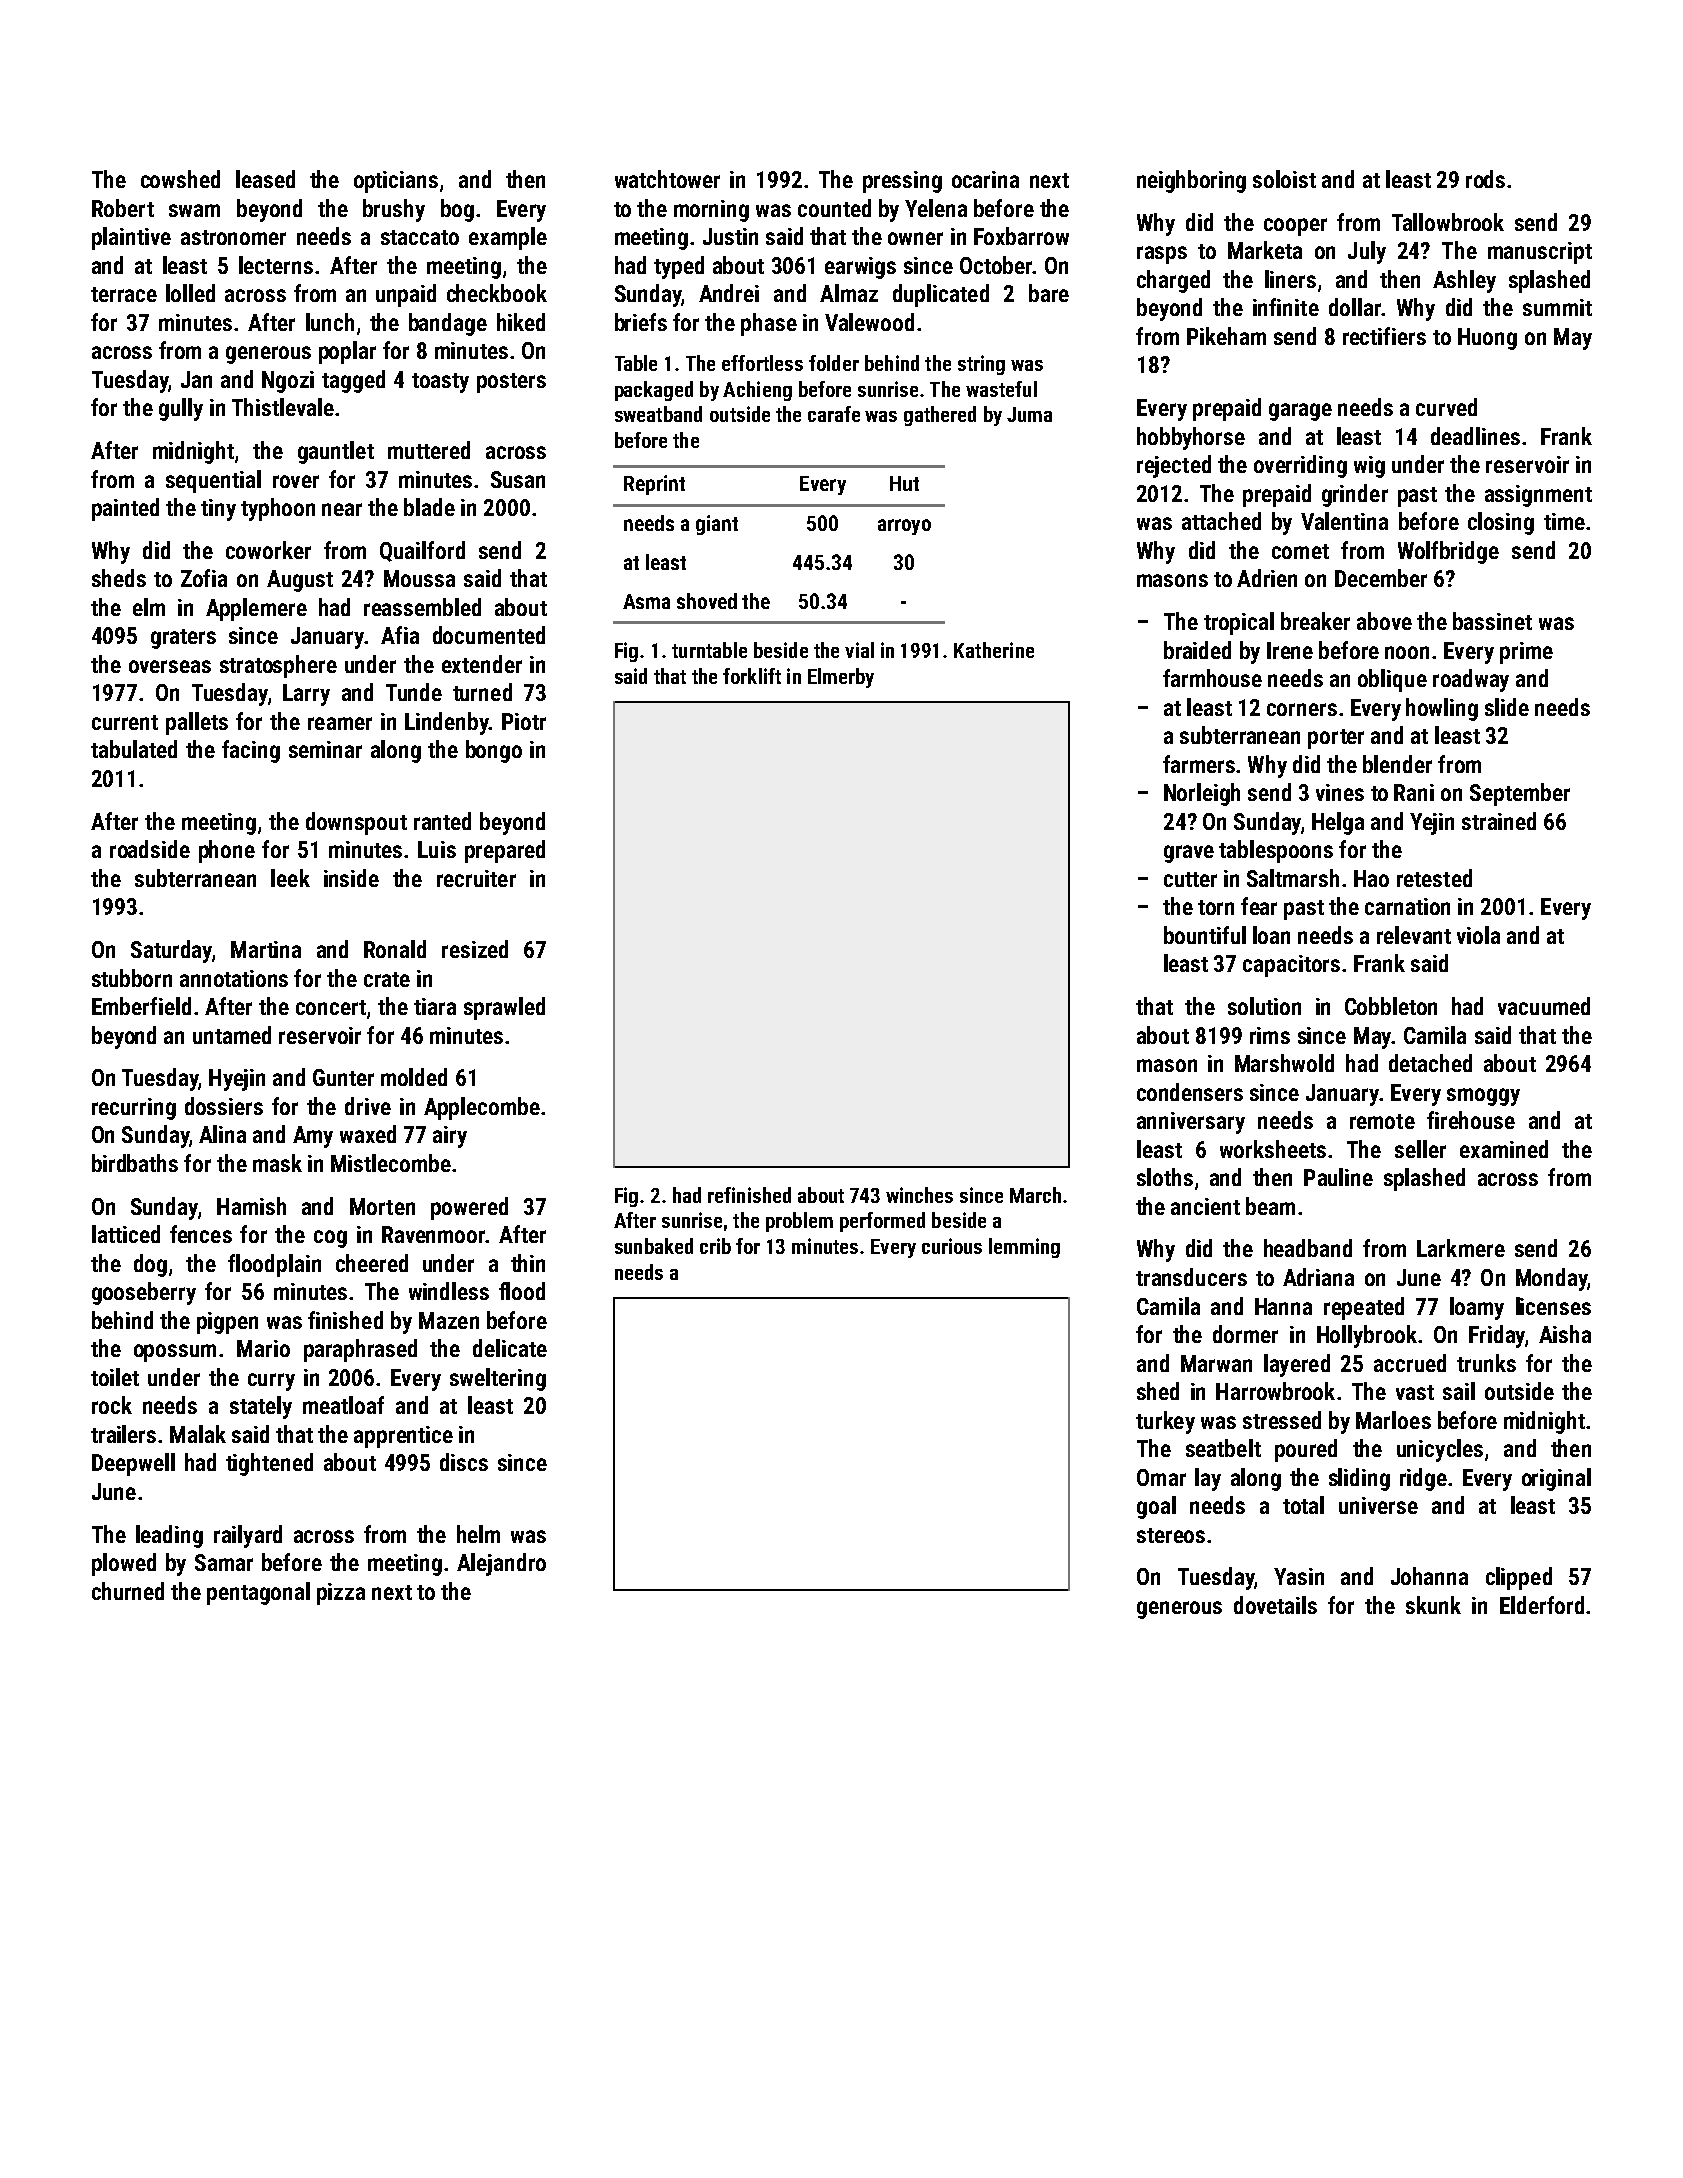 The height and width of the page is (2178, 1683). Describe the element at coordinates (449, 1291) in the page. I see `windless` at that location.
